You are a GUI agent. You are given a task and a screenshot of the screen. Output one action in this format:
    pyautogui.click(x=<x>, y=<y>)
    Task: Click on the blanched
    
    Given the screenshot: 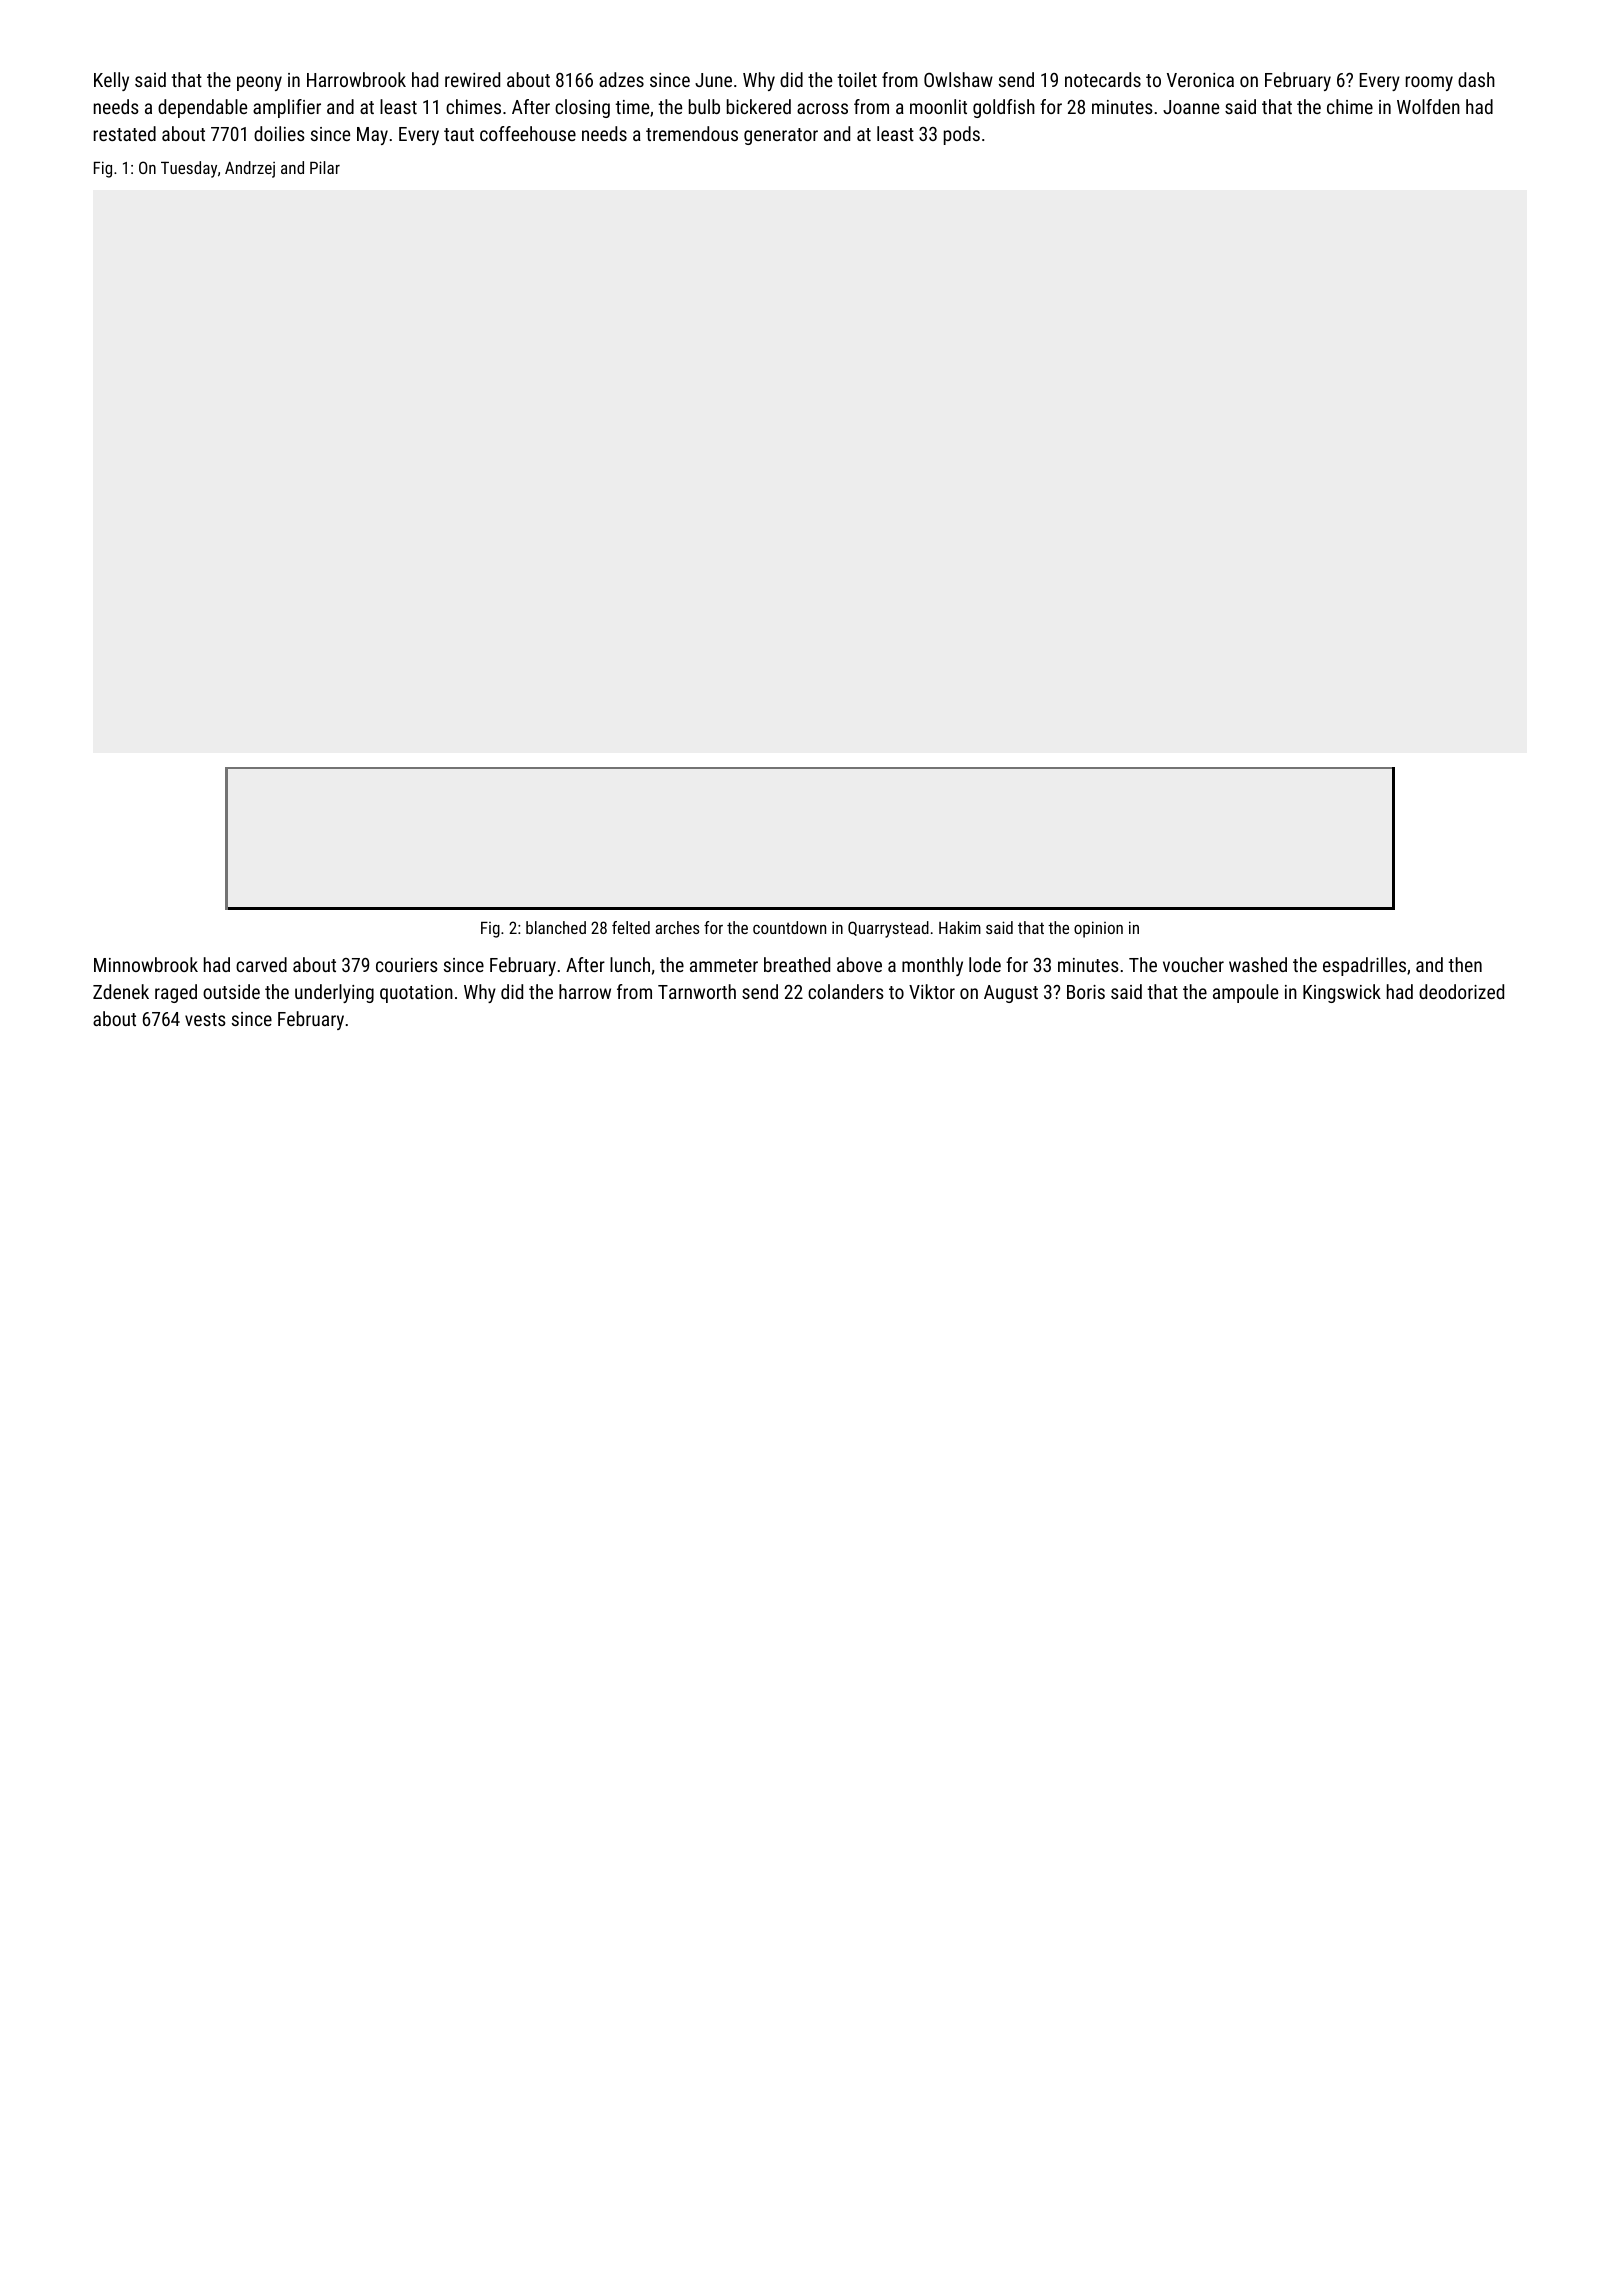 What is the action you would take?
    pyautogui.click(x=556, y=927)
